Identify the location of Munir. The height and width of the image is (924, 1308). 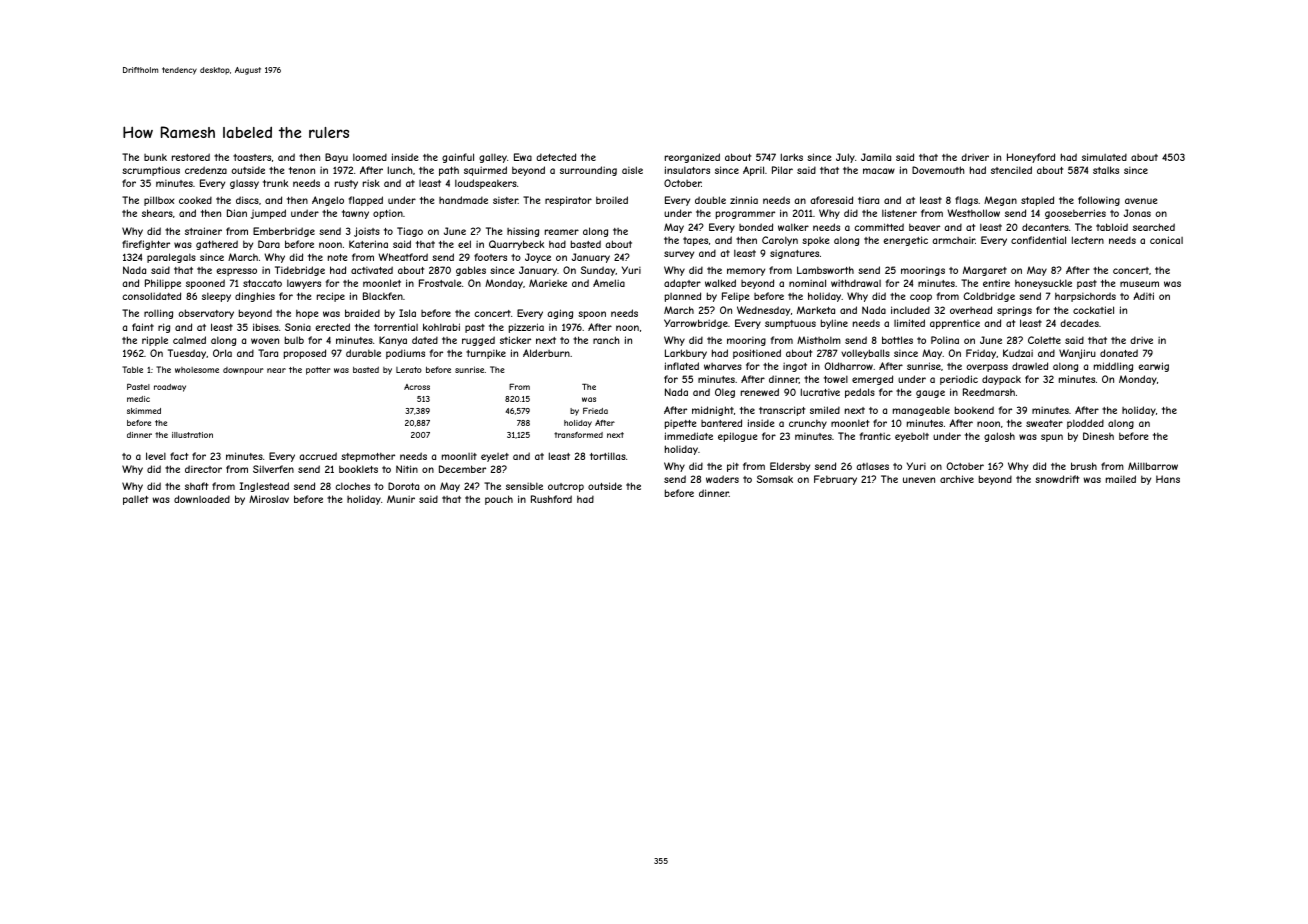
(401, 499).
